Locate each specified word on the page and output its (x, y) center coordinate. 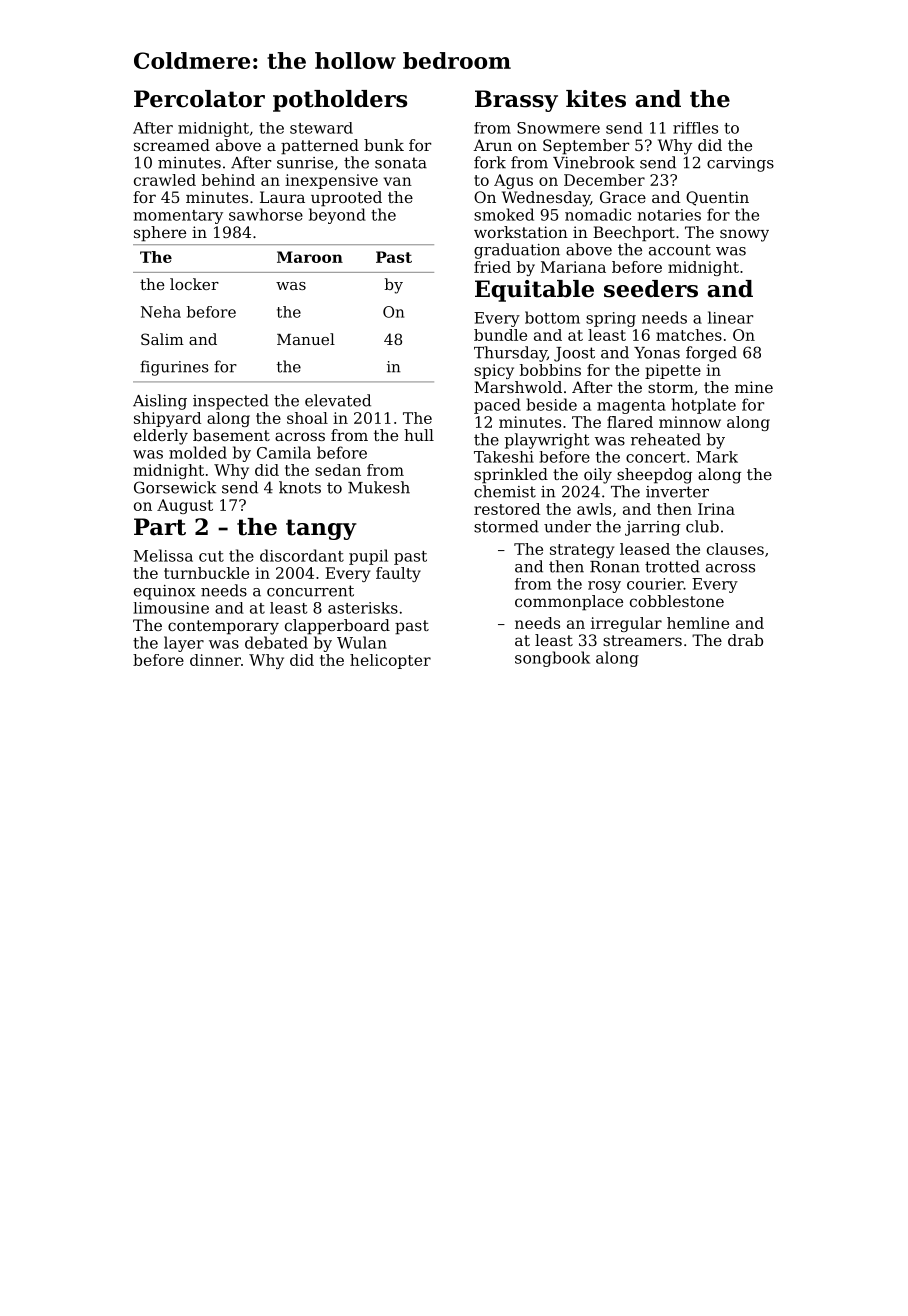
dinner (215, 660)
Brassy (516, 101)
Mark (717, 457)
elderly (161, 437)
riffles (695, 128)
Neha (161, 312)
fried (492, 267)
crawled (165, 180)
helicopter (390, 661)
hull (419, 435)
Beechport (634, 234)
